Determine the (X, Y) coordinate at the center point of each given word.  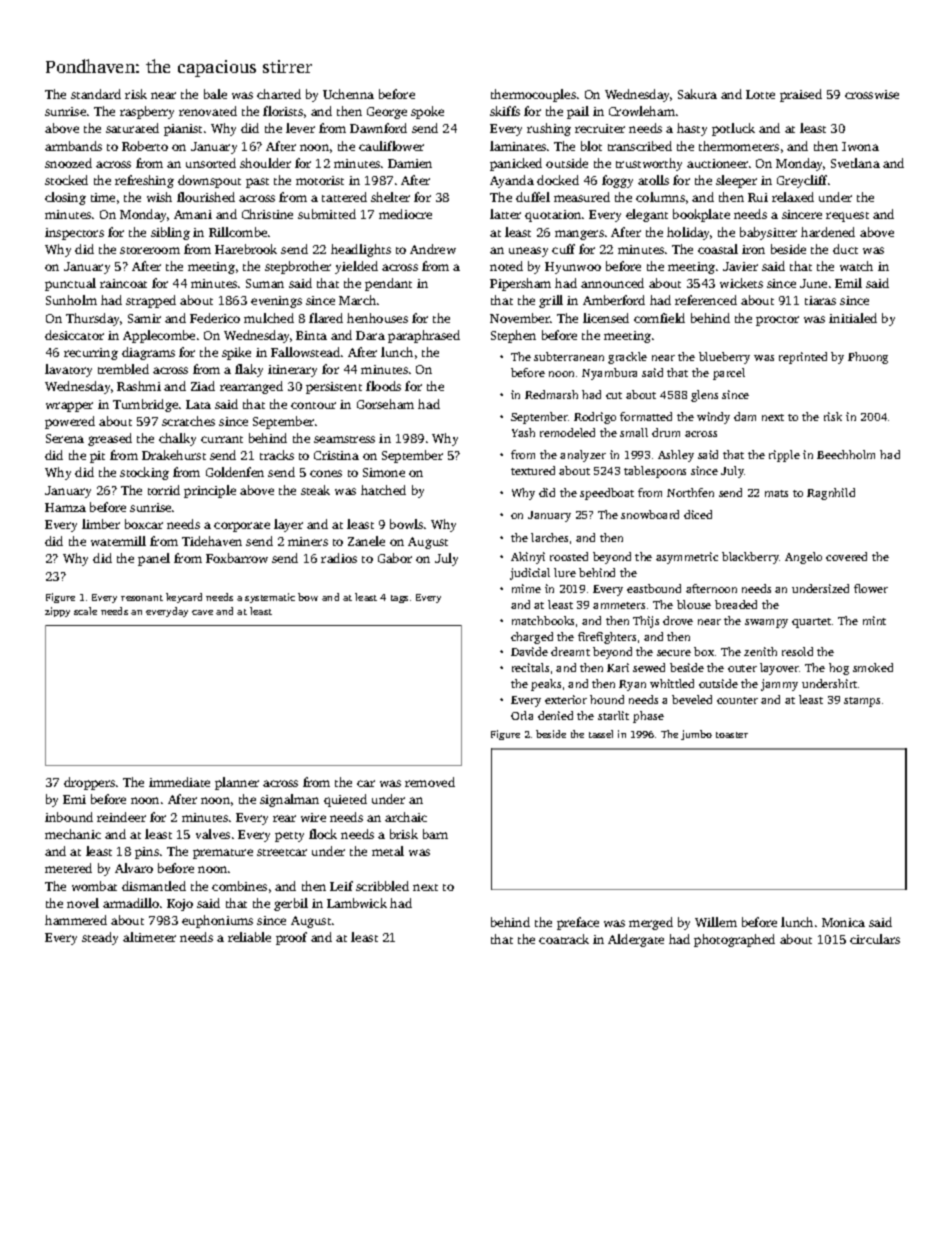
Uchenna (348, 94)
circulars (875, 939)
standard (96, 94)
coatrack (564, 939)
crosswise (872, 94)
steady (100, 938)
